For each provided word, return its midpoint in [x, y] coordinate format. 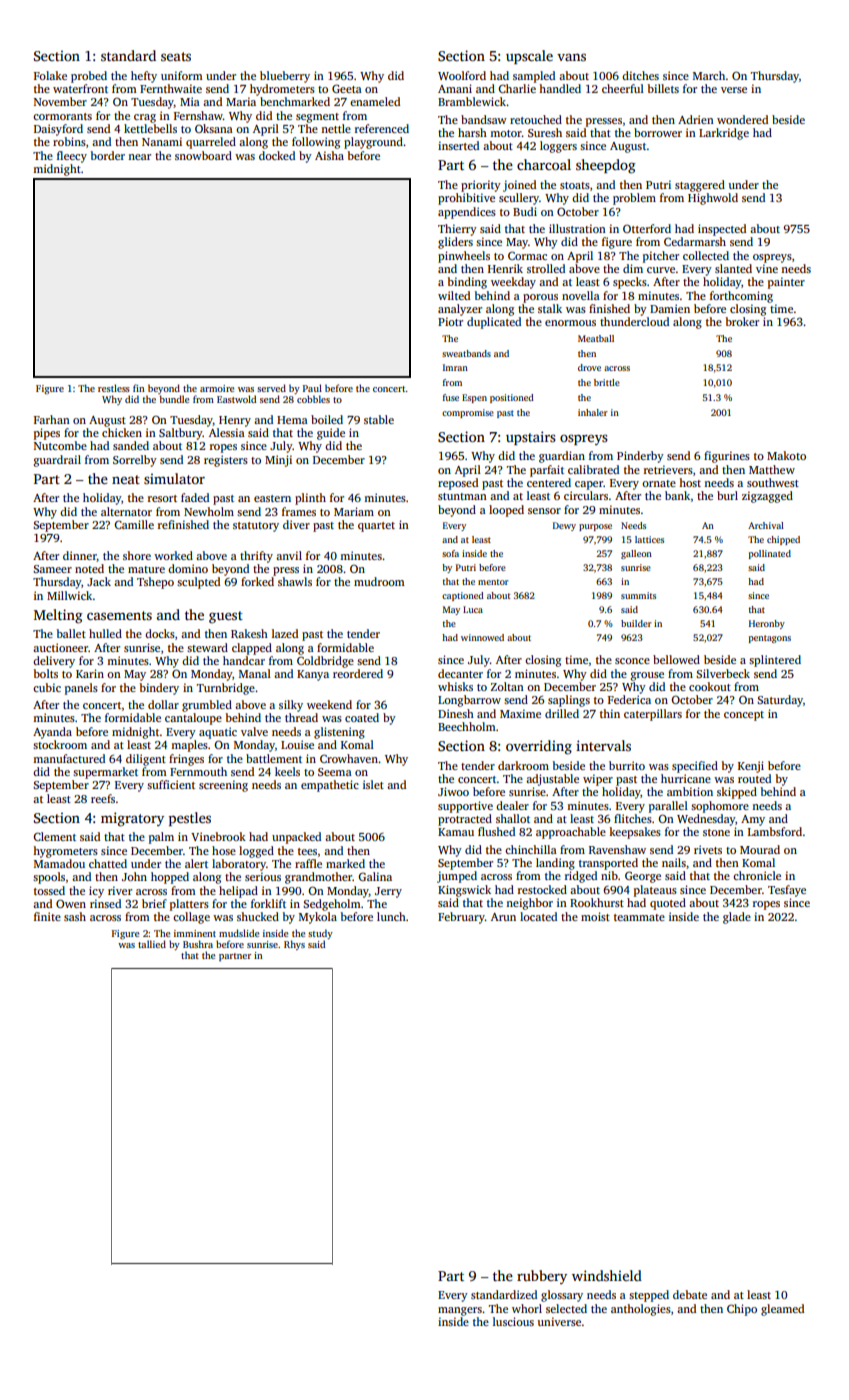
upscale [529, 57]
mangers [460, 1311]
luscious [513, 1321]
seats [176, 56]
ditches [640, 75]
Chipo [742, 1310]
